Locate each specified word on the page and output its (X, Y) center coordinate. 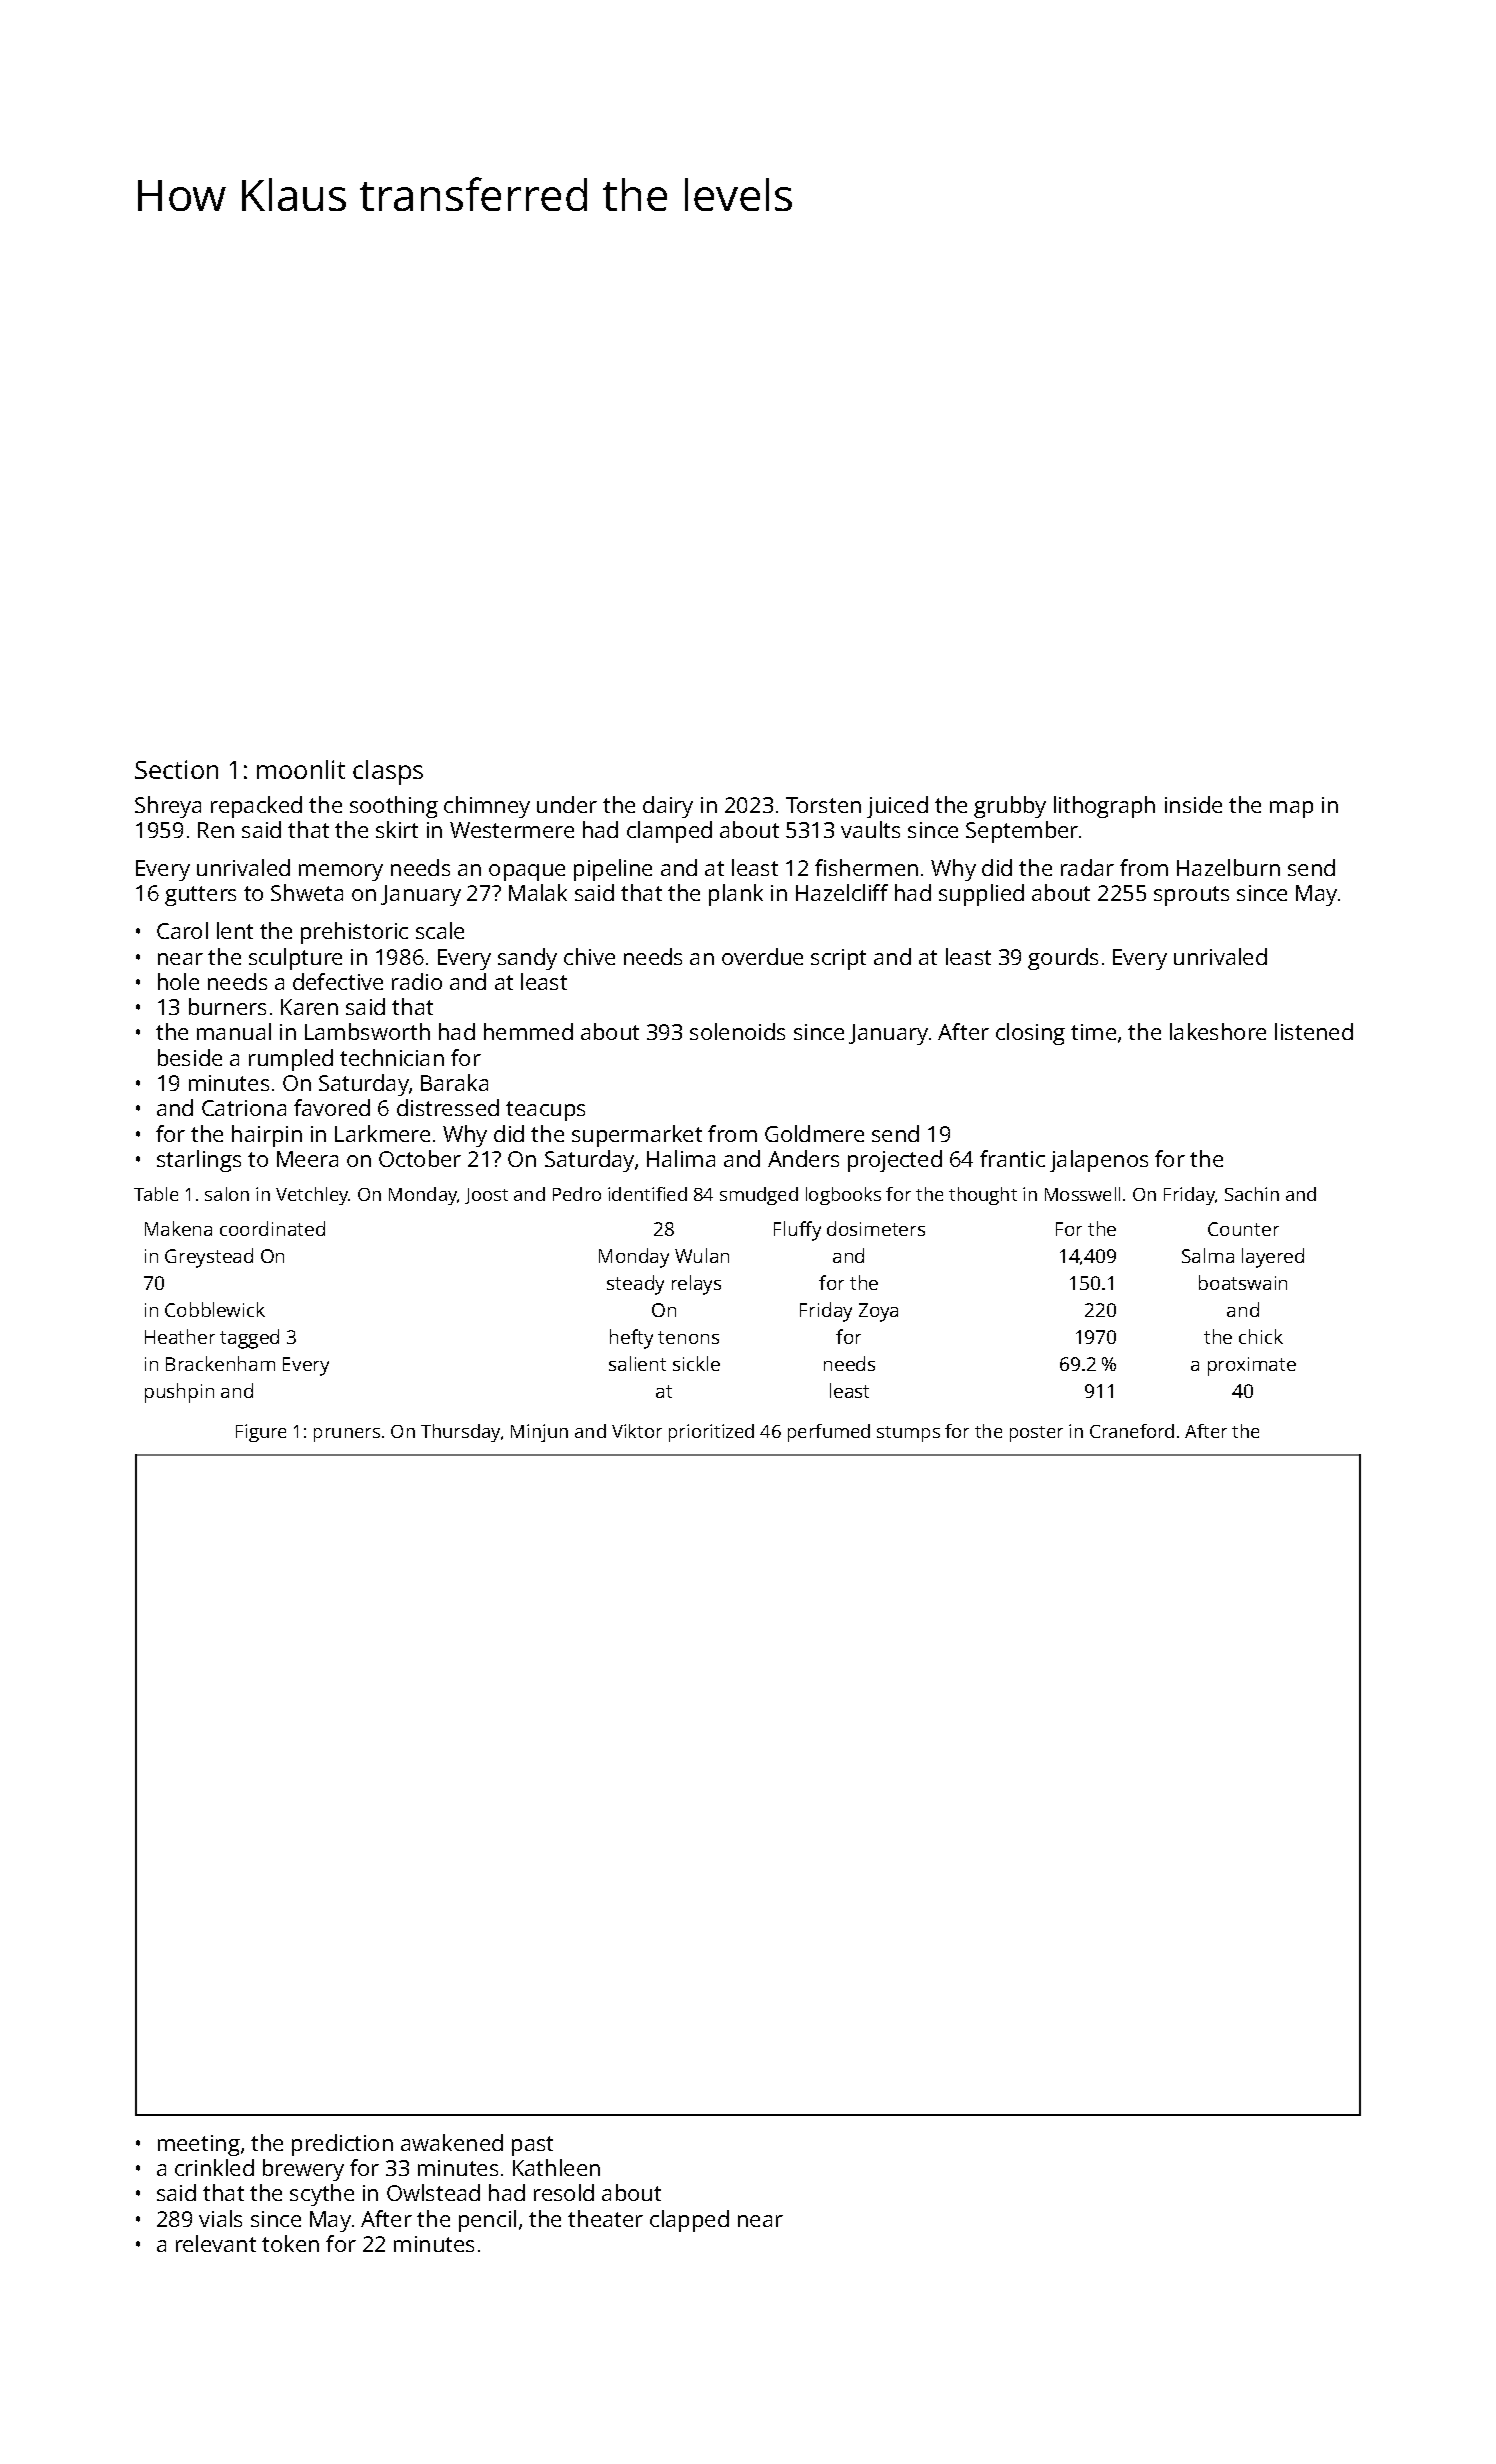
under (567, 804)
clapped (689, 2221)
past (532, 2146)
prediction (342, 2145)
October (420, 1158)
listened (1314, 1031)
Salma (1208, 1255)
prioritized (711, 1433)
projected (895, 1161)
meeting (199, 2145)
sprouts (1191, 896)
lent (235, 930)
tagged (249, 1339)
